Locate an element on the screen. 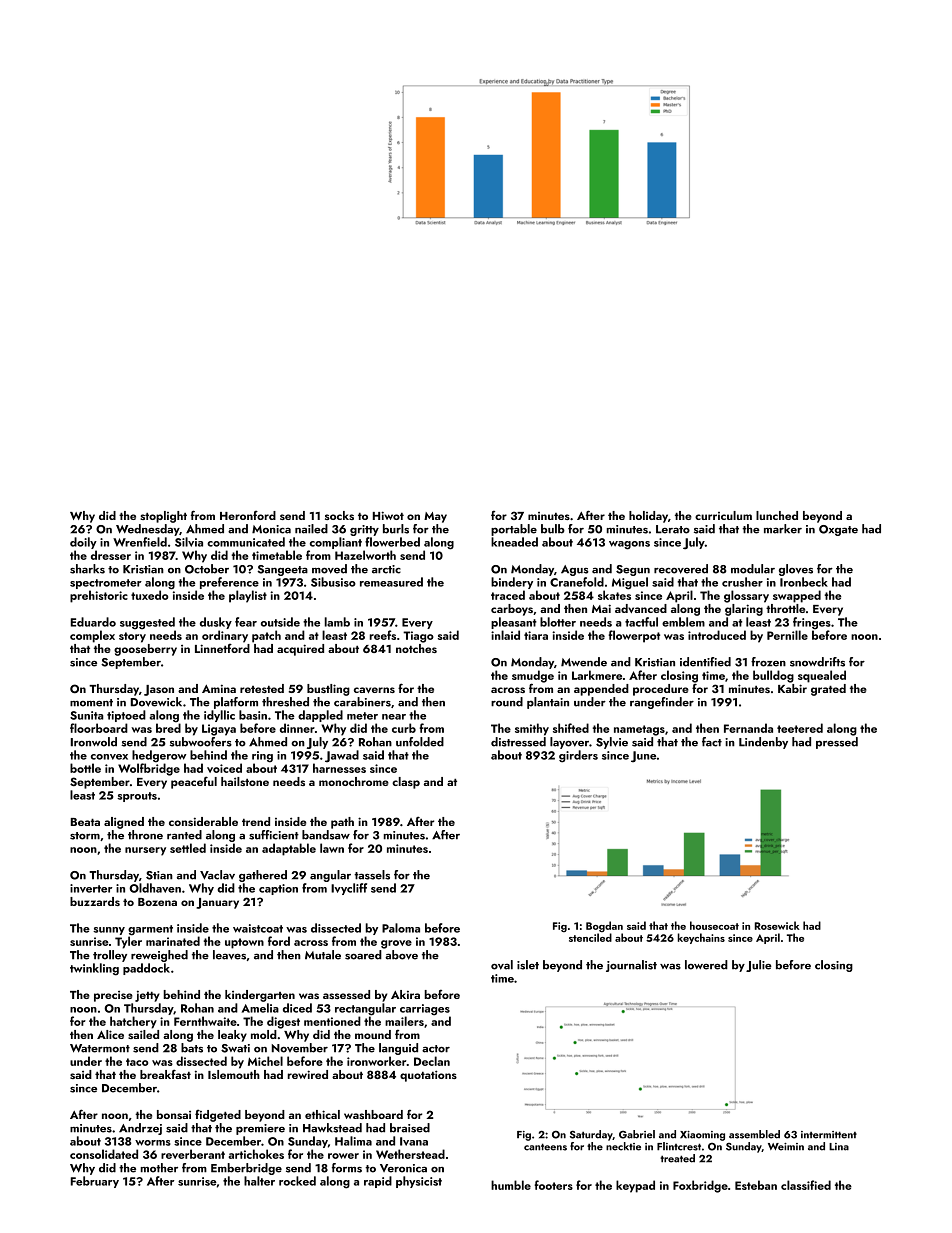  bulldog is located at coordinates (773, 676).
